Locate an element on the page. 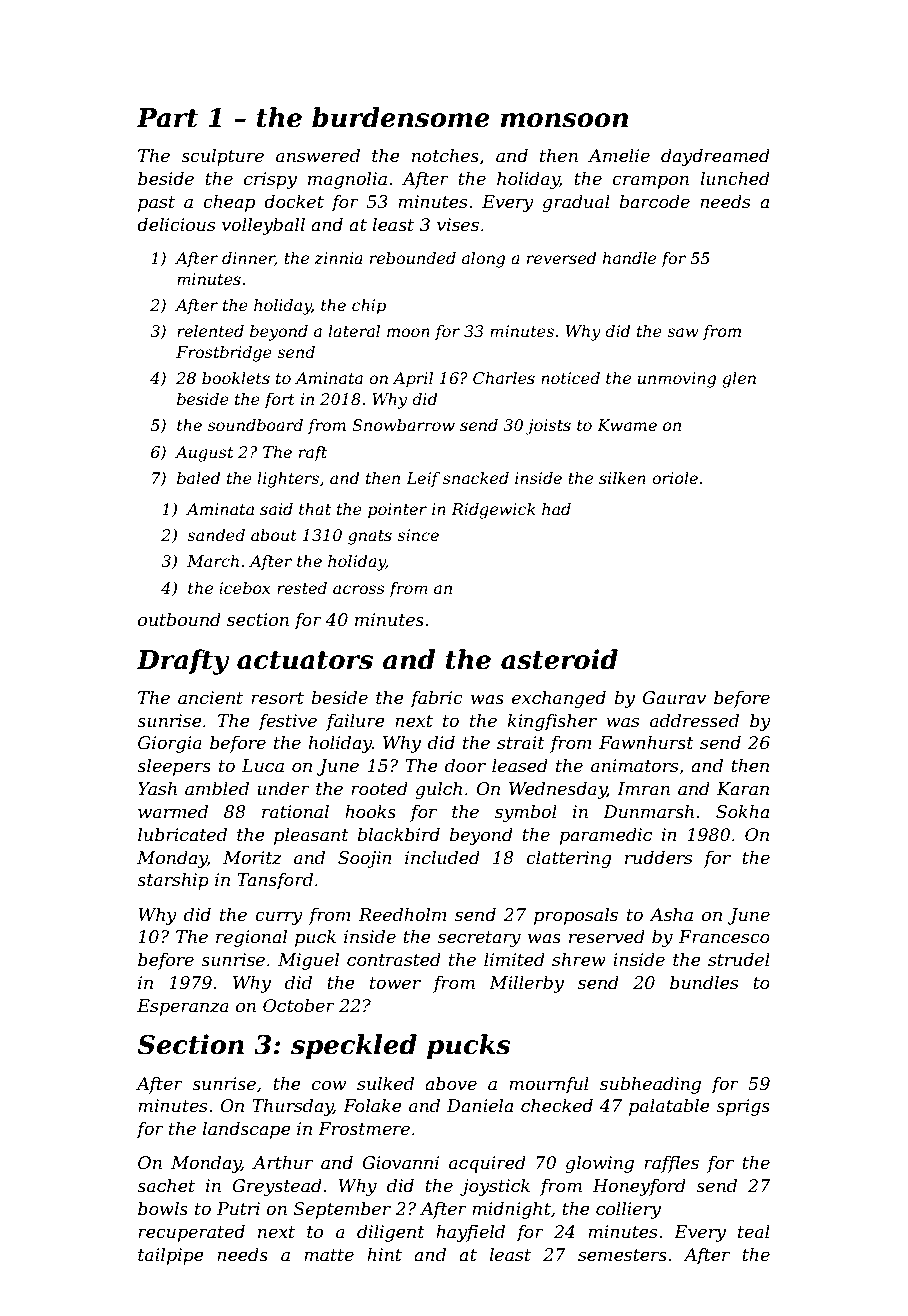  Francesco is located at coordinates (724, 937).
